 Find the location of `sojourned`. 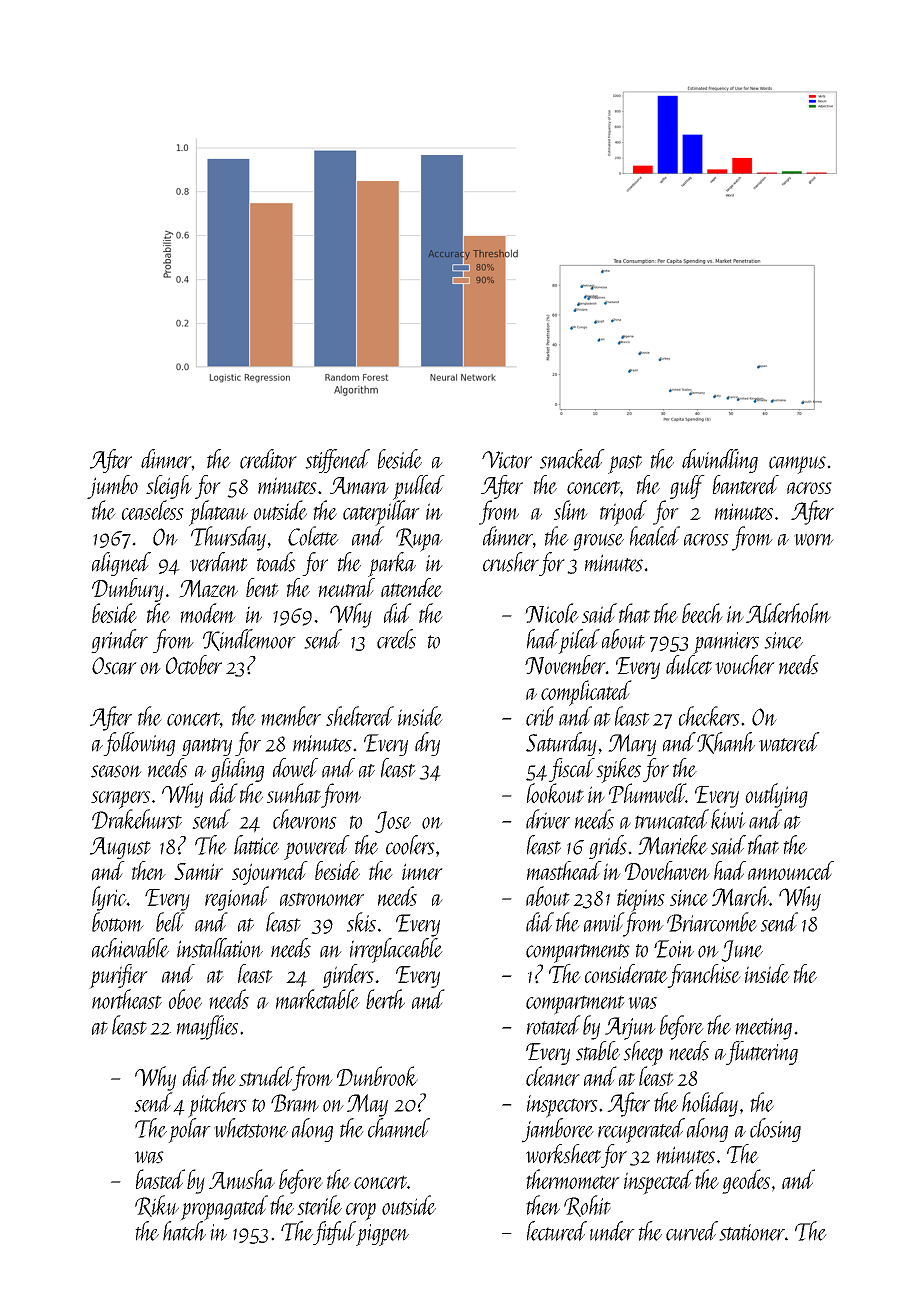

sojourned is located at coordinates (270, 873).
